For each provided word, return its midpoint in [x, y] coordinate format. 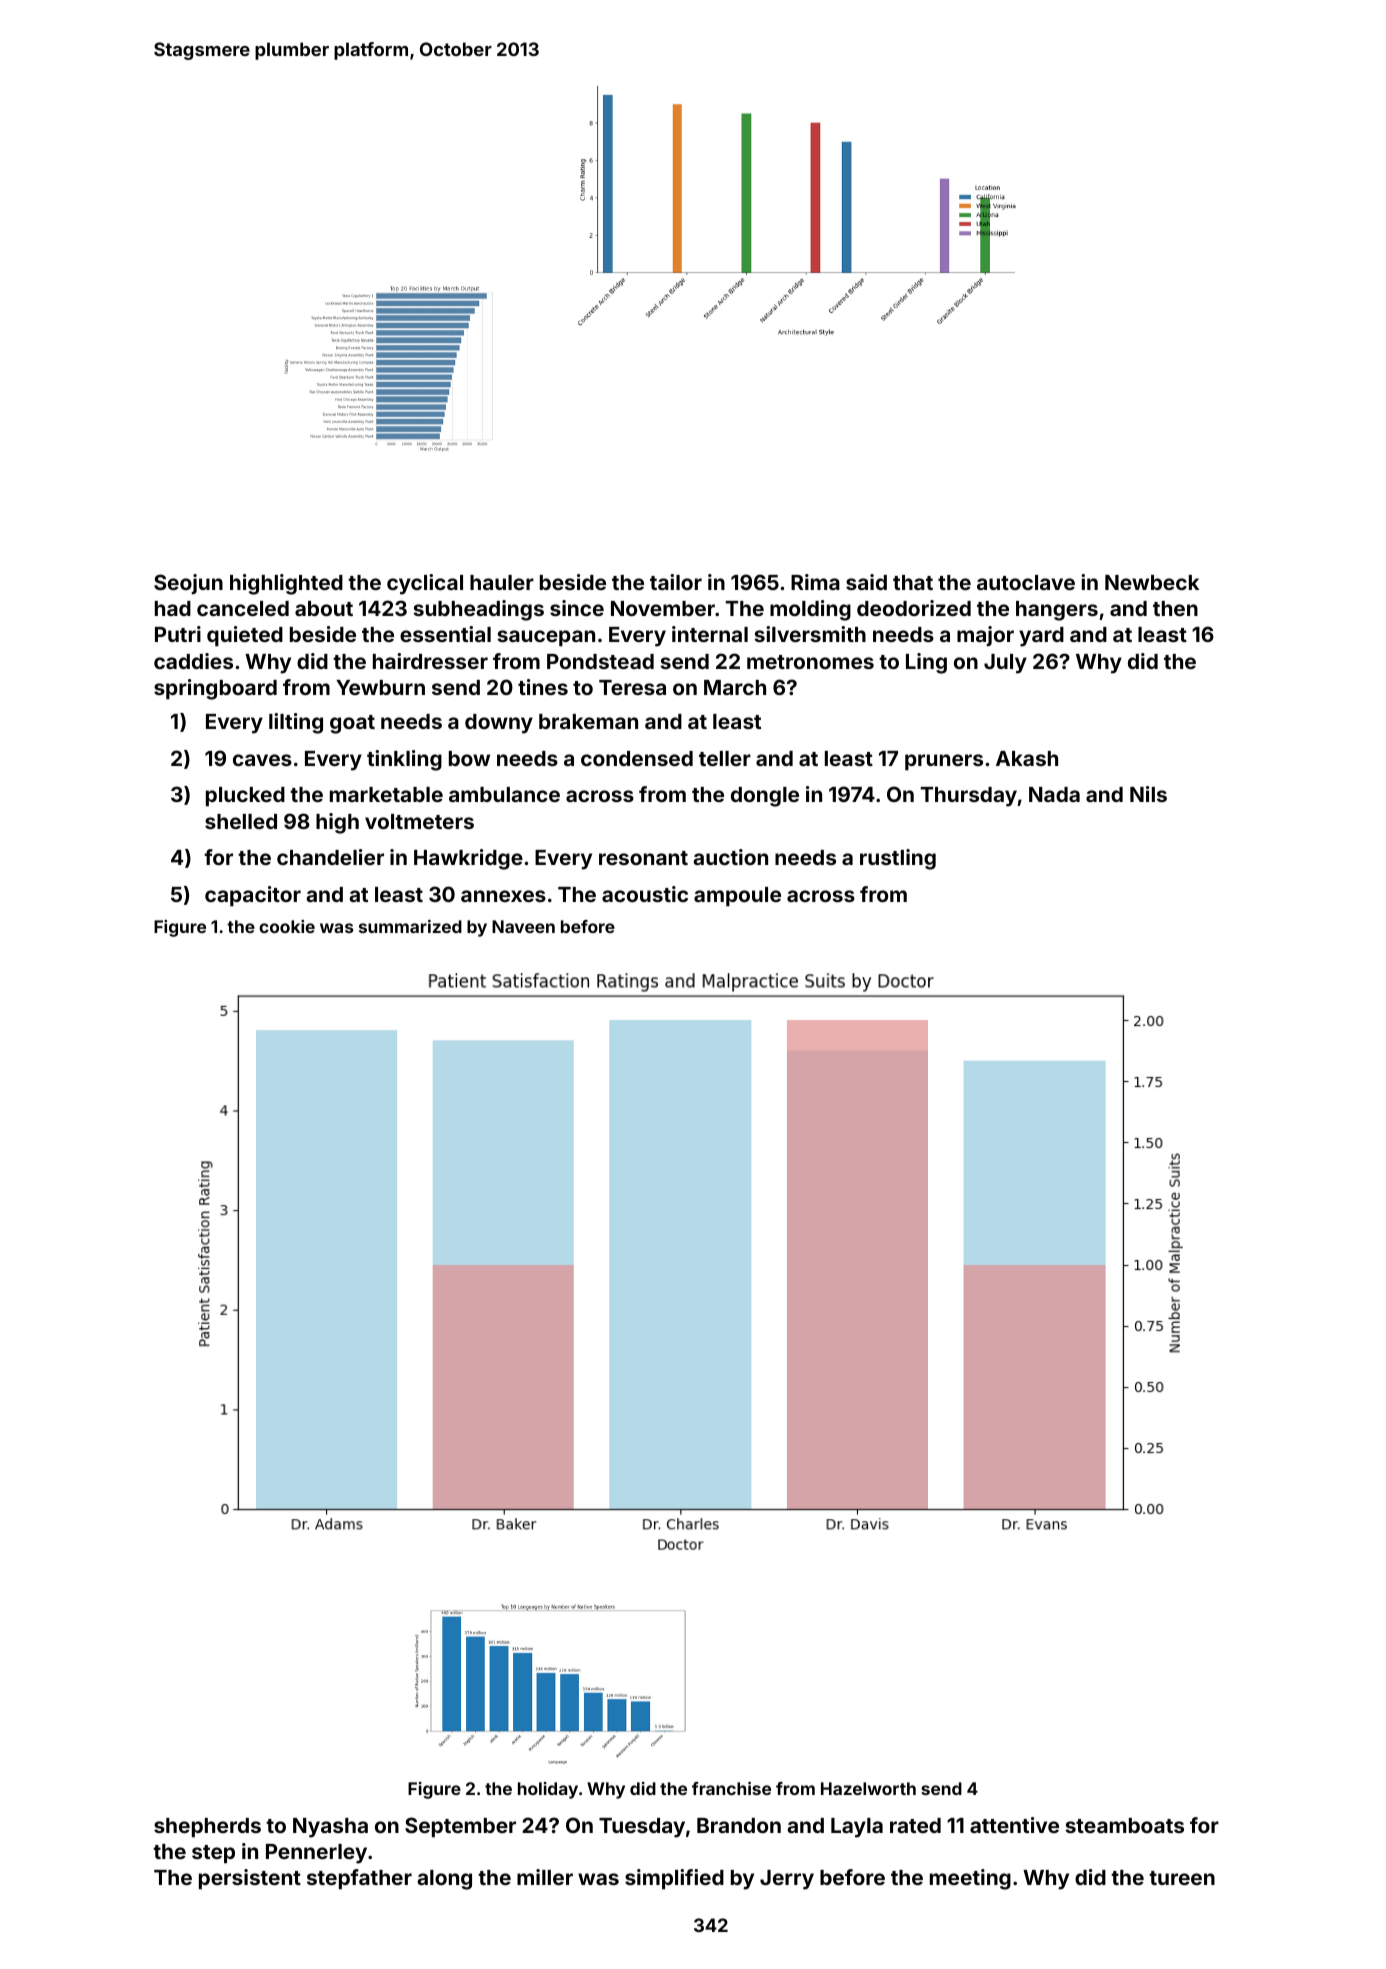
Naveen [523, 926]
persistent [250, 1879]
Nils [1148, 794]
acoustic [645, 894]
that [913, 582]
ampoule [737, 897]
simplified [674, 1879]
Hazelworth [868, 1788]
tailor [676, 582]
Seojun [188, 584]
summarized [410, 926]
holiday [548, 1790]
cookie [287, 926]
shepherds [207, 1828]
